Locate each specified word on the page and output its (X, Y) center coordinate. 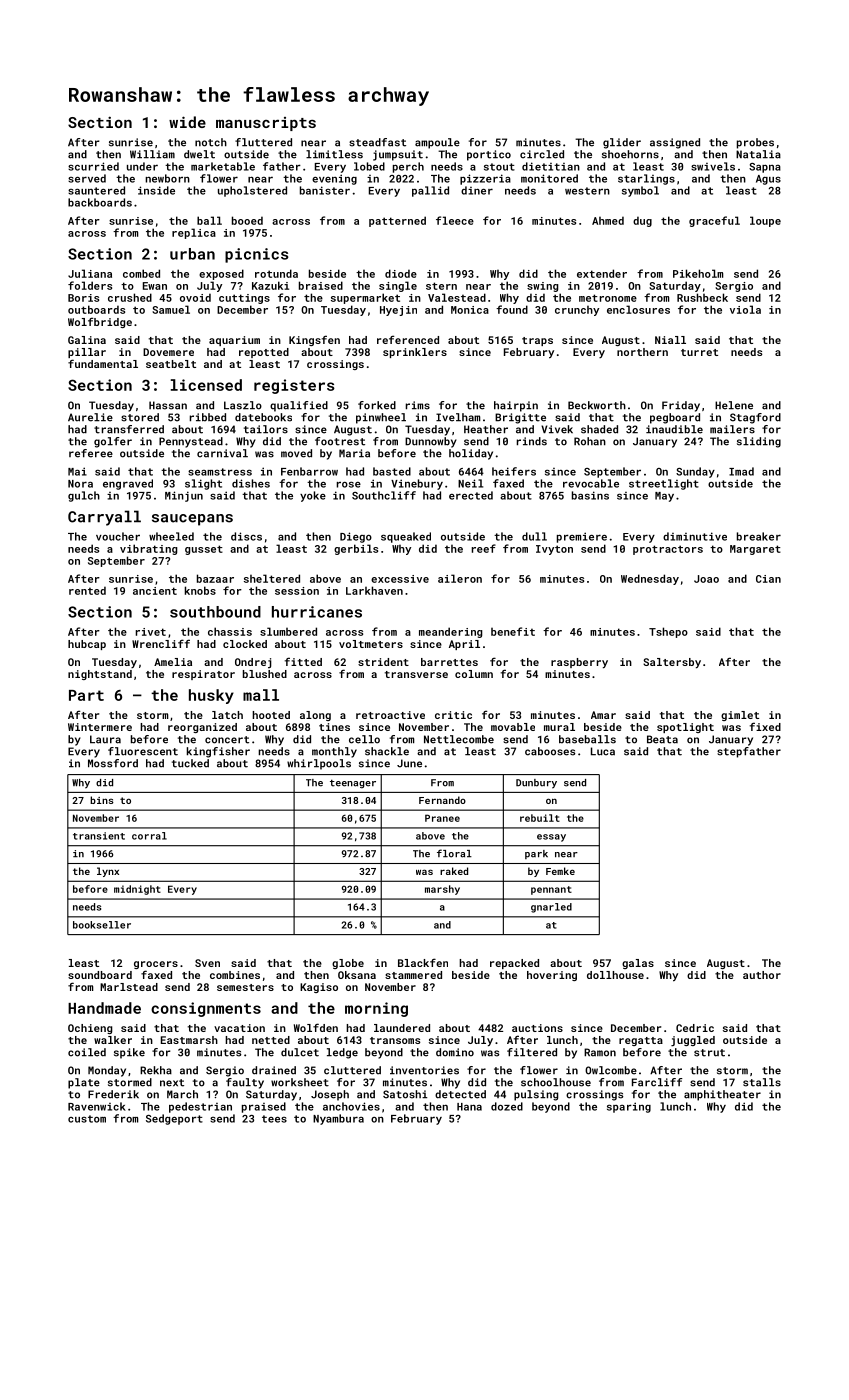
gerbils (356, 549)
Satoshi (405, 1094)
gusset (204, 550)
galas (638, 964)
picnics (257, 255)
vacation (239, 1028)
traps (537, 341)
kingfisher (218, 752)
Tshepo (668, 632)
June (409, 763)
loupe (765, 221)
